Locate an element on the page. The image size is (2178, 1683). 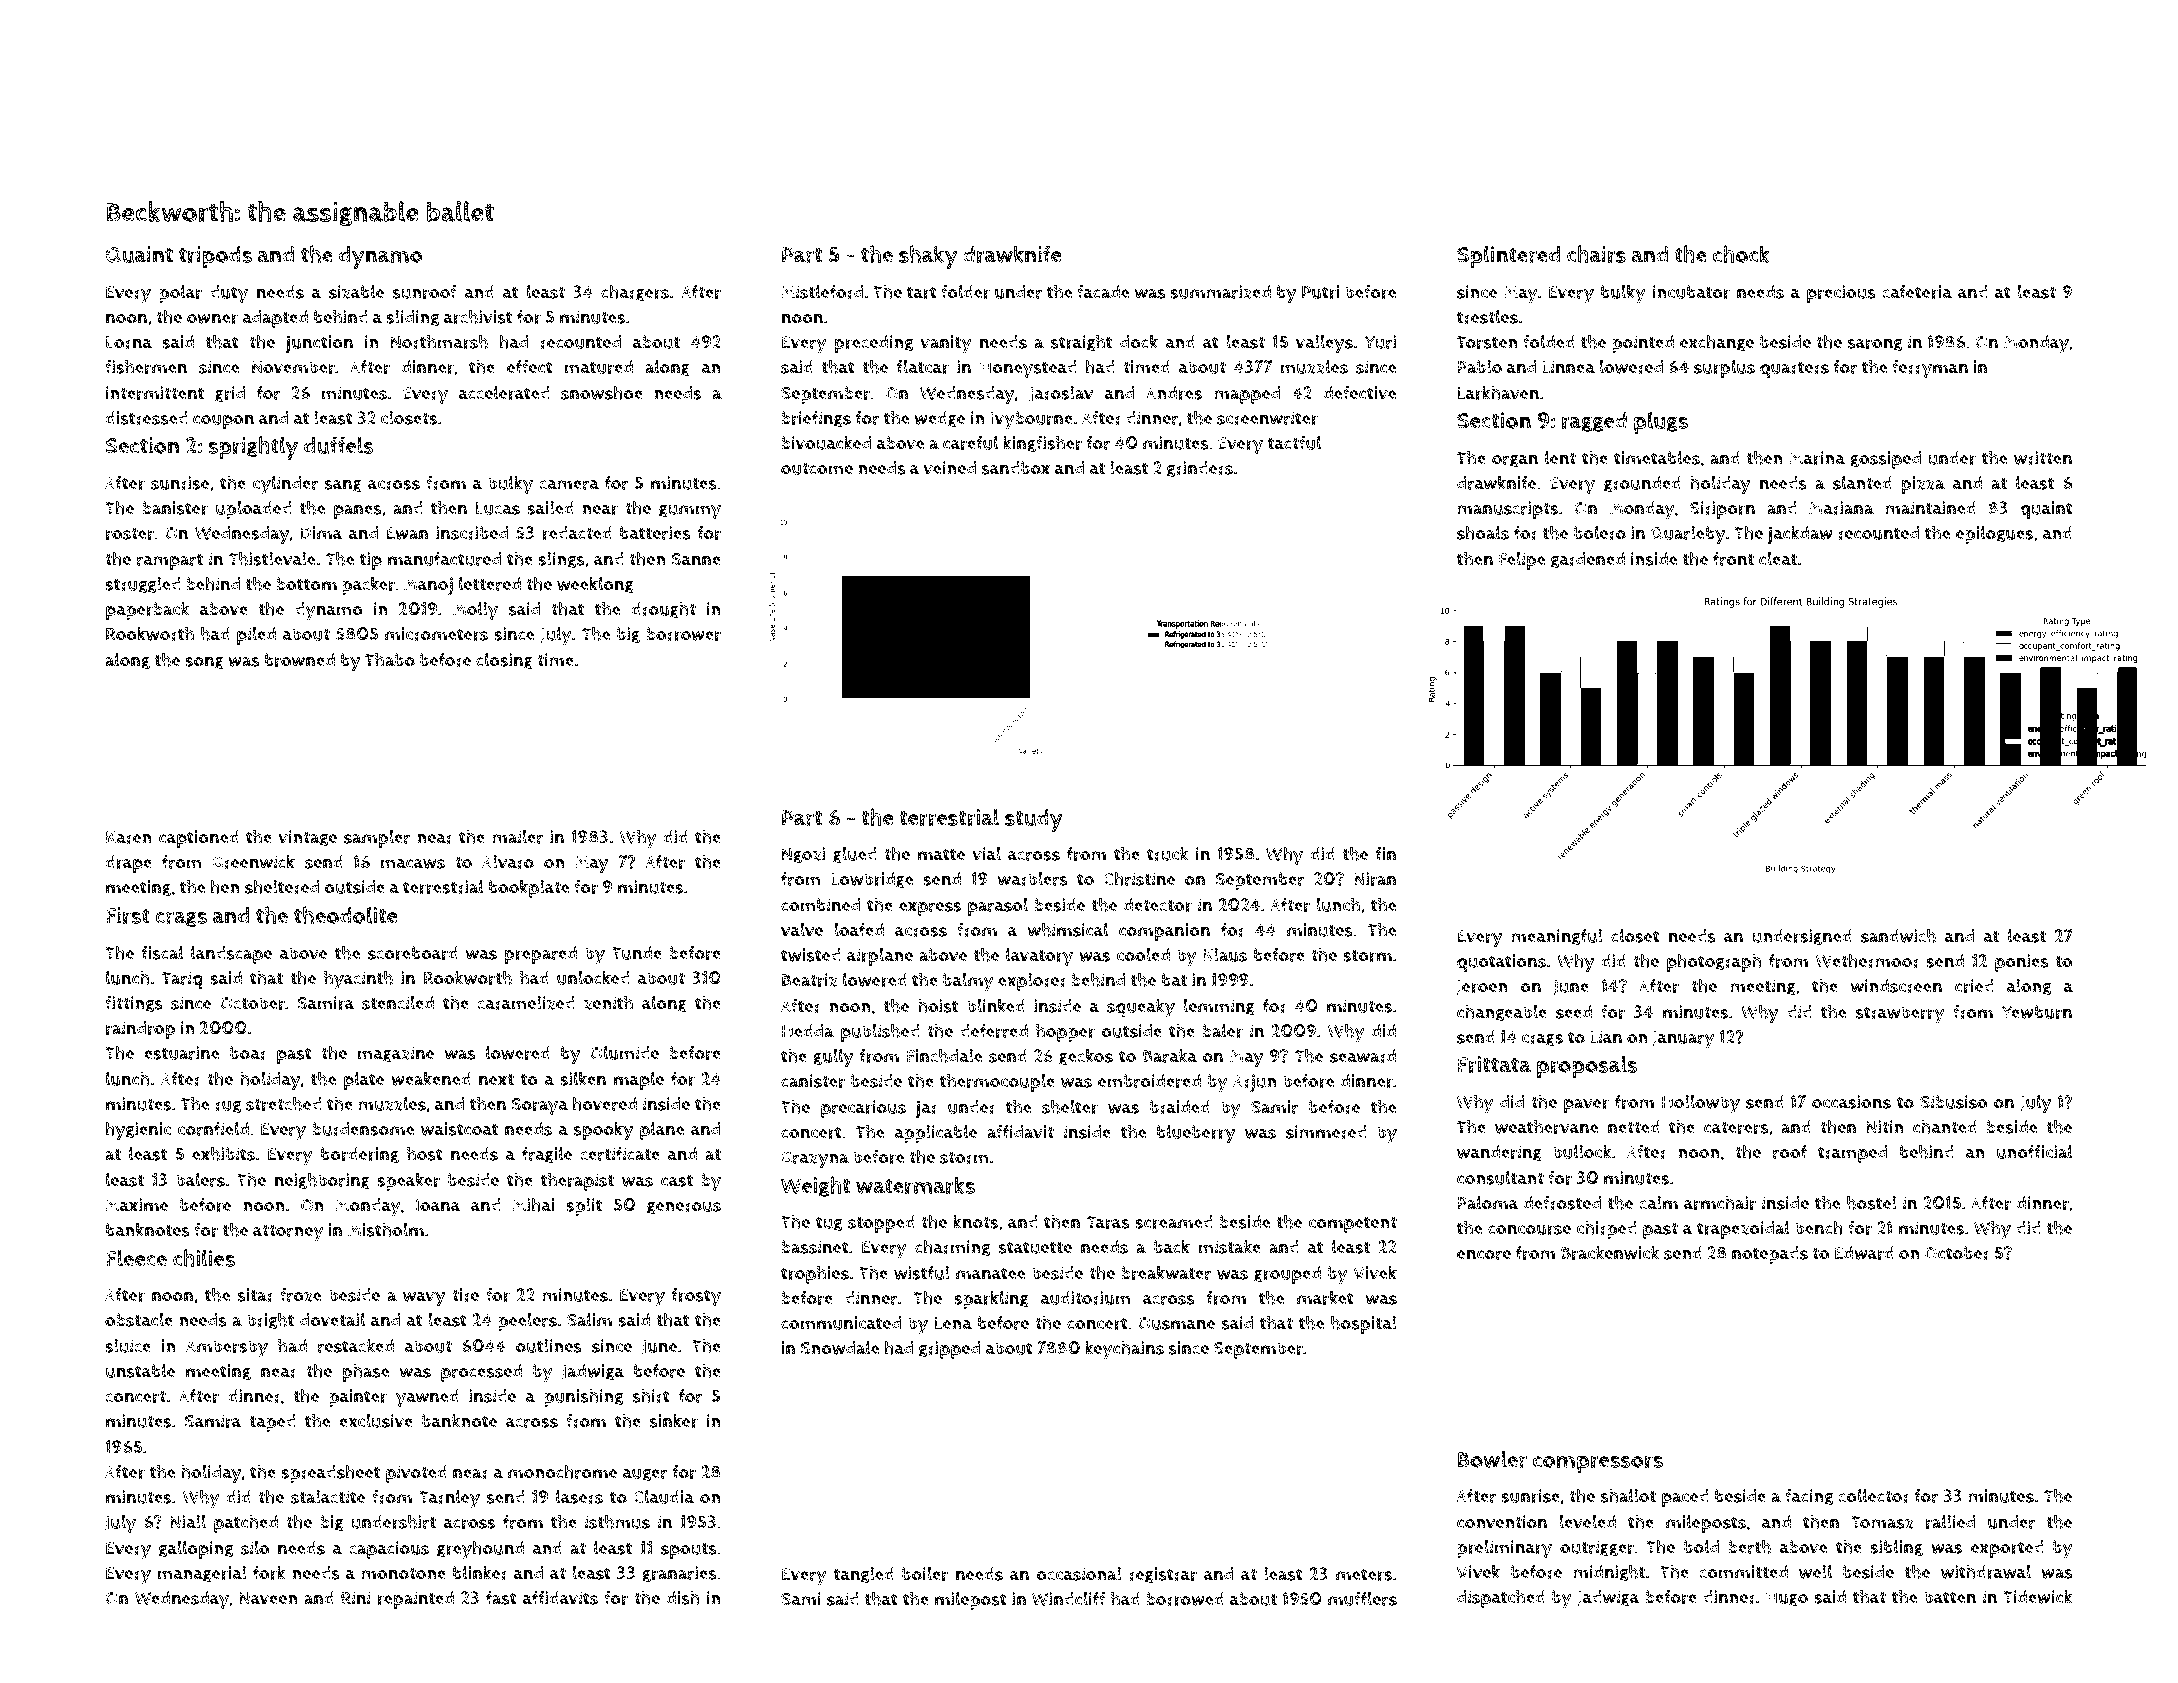
tripods is located at coordinates (215, 257).
